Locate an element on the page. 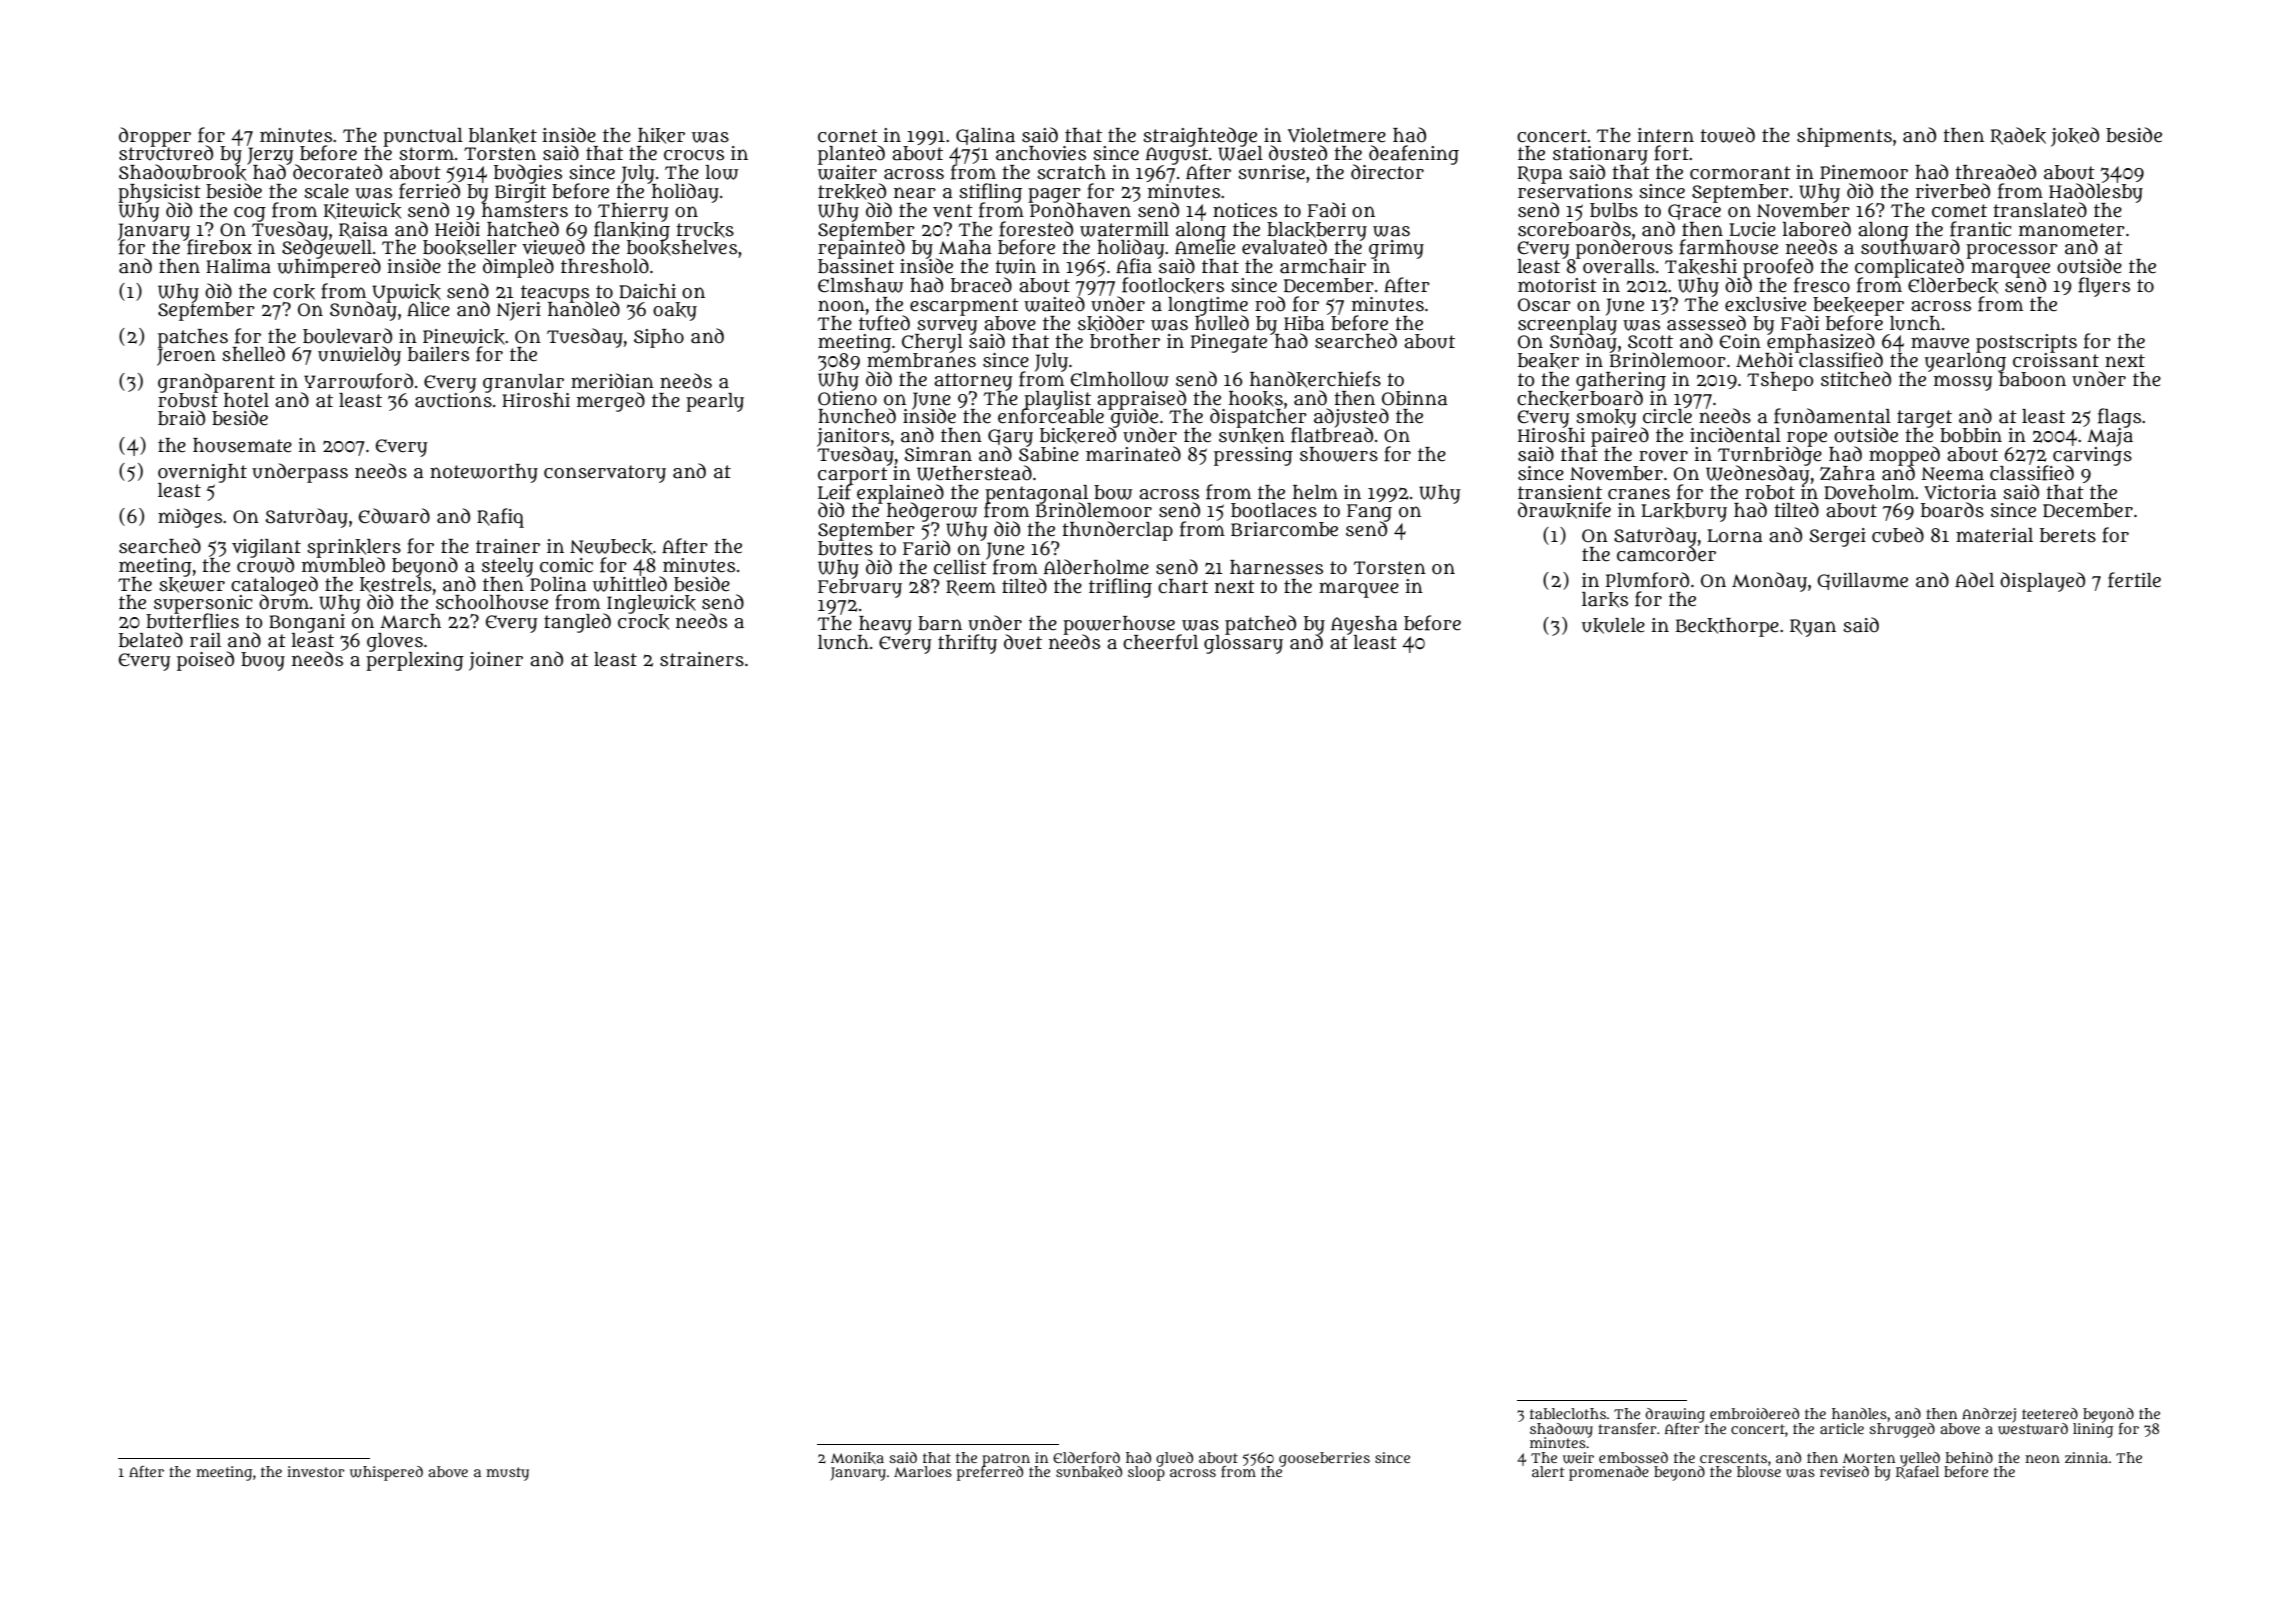  teetered is located at coordinates (2050, 1413).
